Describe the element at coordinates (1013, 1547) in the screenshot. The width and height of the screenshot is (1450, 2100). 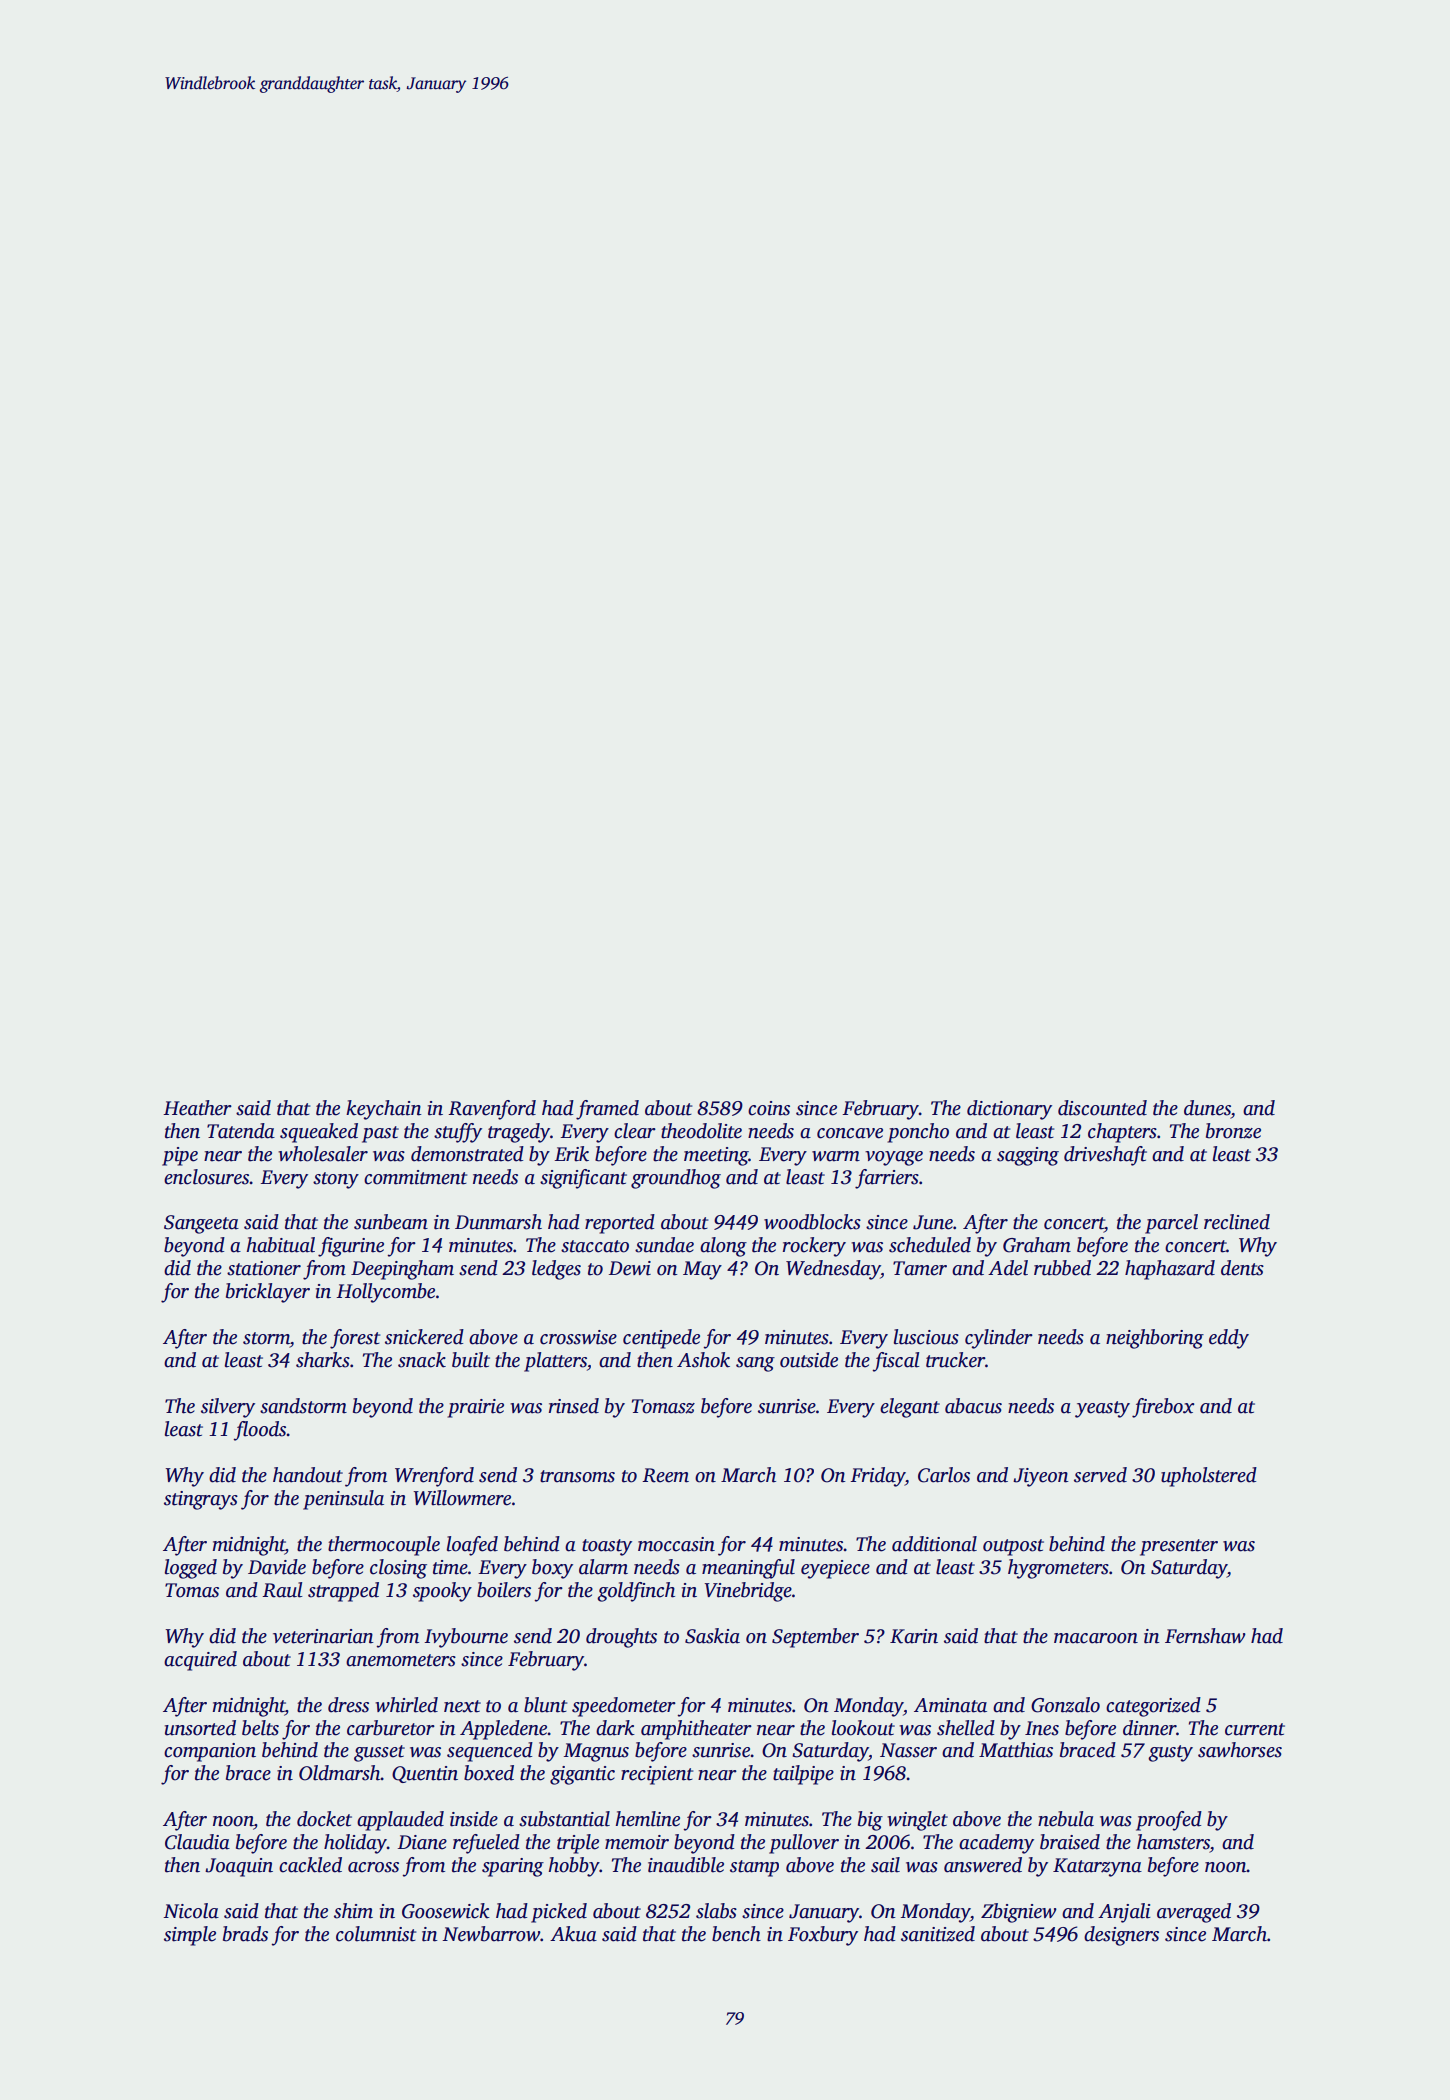
I see `outpost` at that location.
